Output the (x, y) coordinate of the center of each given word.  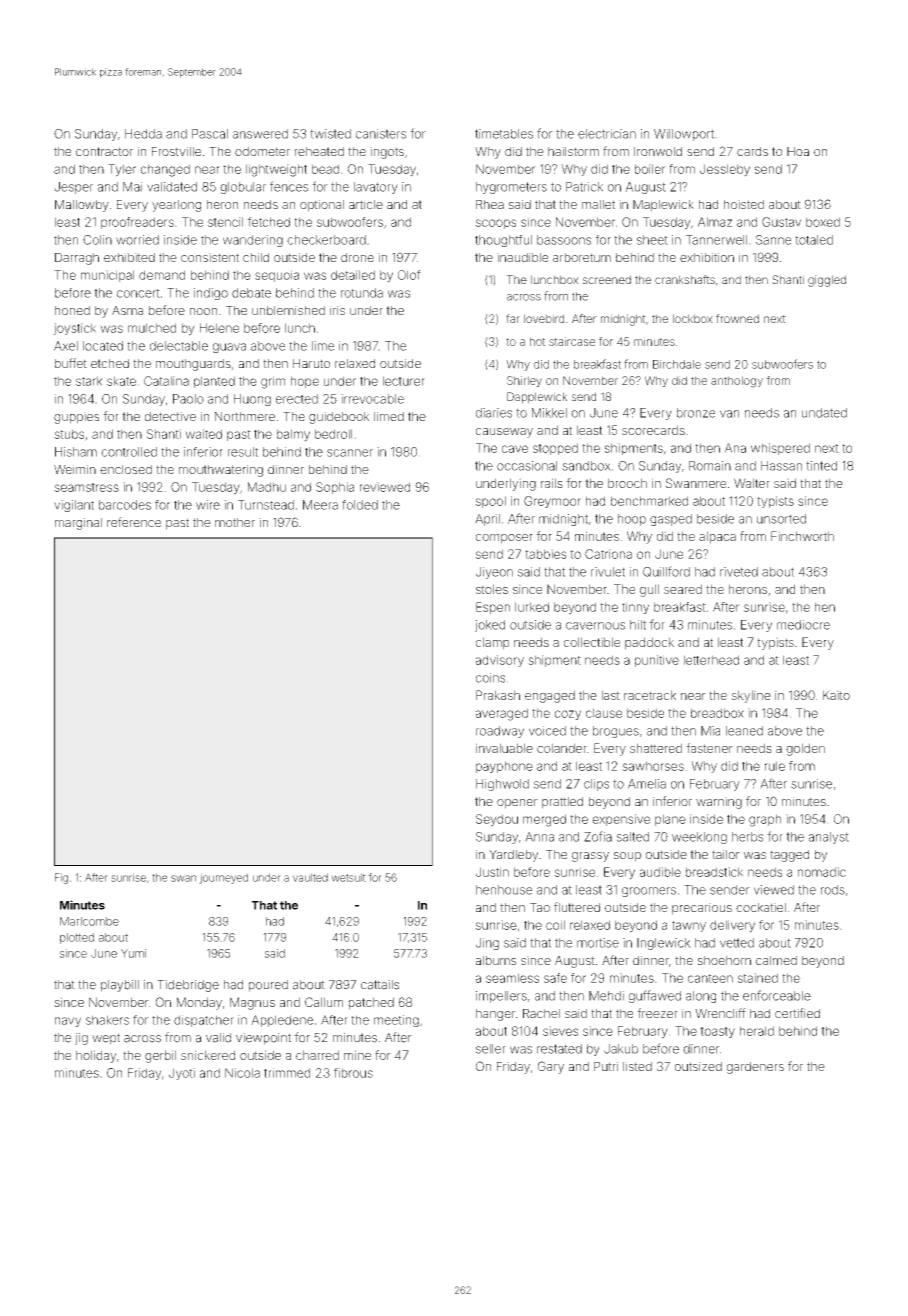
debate (251, 293)
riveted (739, 572)
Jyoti (182, 1074)
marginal (78, 524)
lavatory (376, 188)
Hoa (798, 151)
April (487, 520)
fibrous (353, 1073)
